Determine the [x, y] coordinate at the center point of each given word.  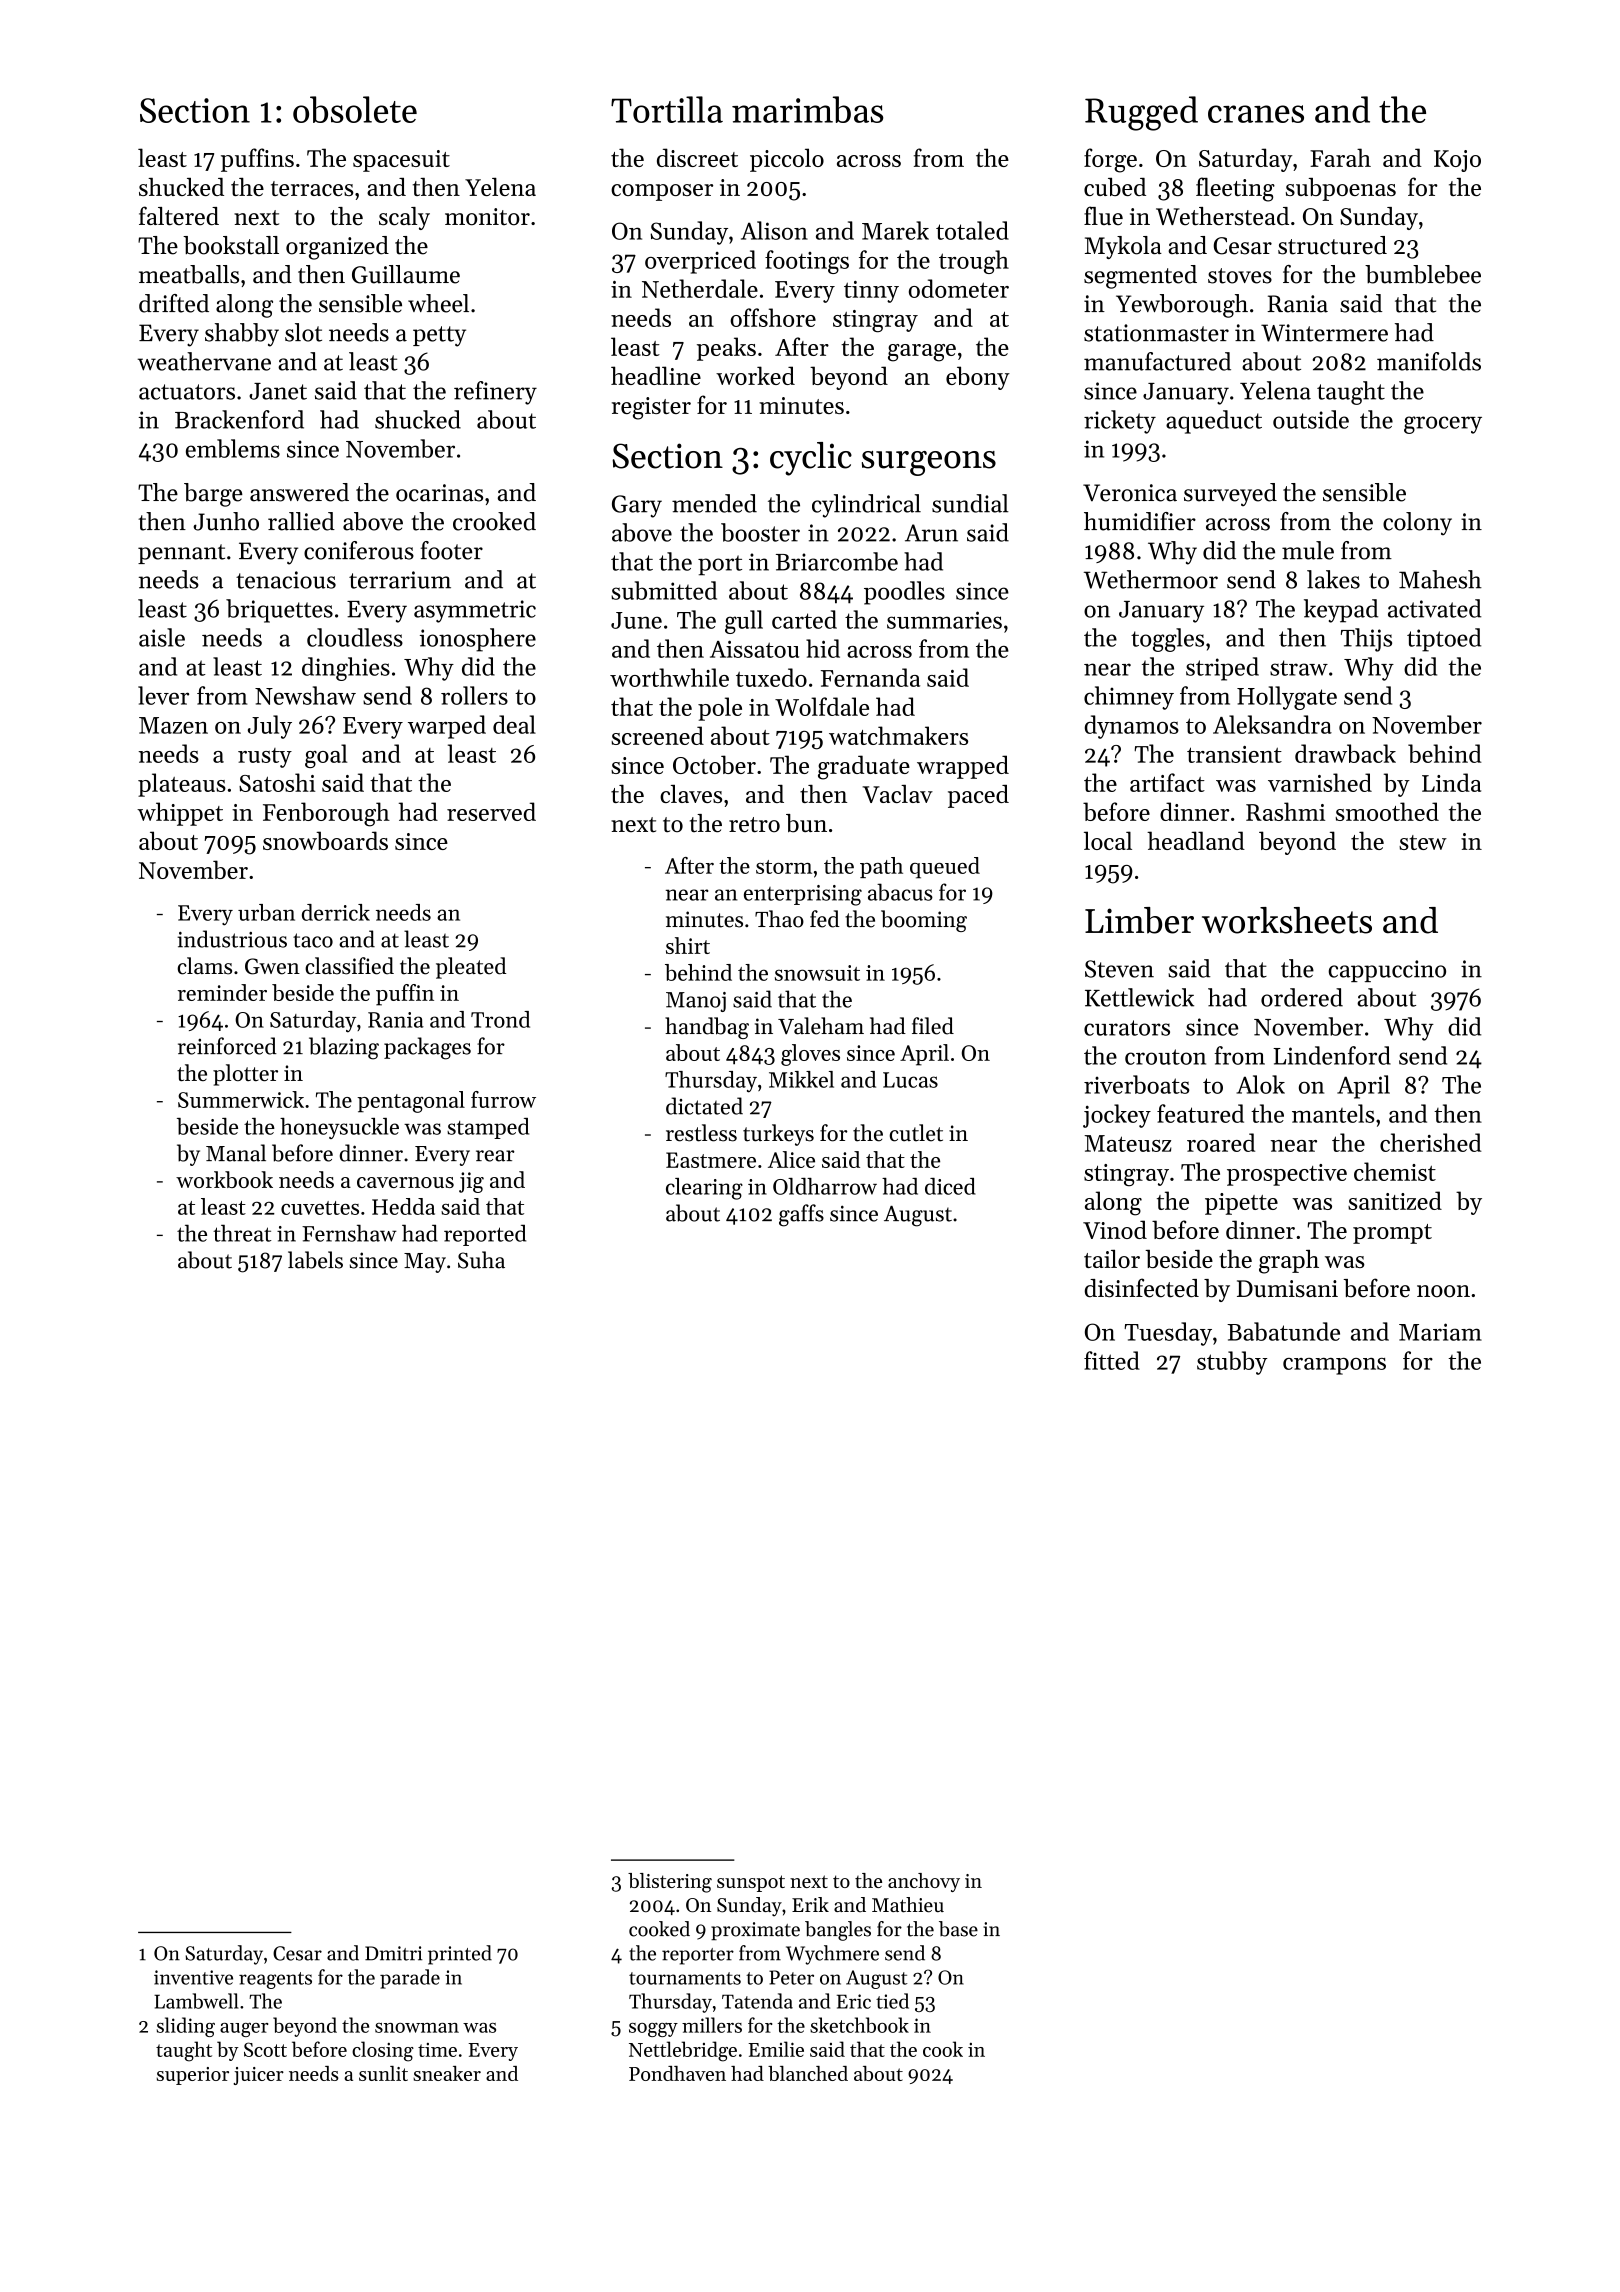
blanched [808, 2073]
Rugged [1141, 113]
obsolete [355, 109]
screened [657, 735]
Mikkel [801, 1079]
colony [1417, 523]
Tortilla [667, 109]
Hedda [403, 1206]
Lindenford [1332, 1055]
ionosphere [478, 640]
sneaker [447, 2073]
